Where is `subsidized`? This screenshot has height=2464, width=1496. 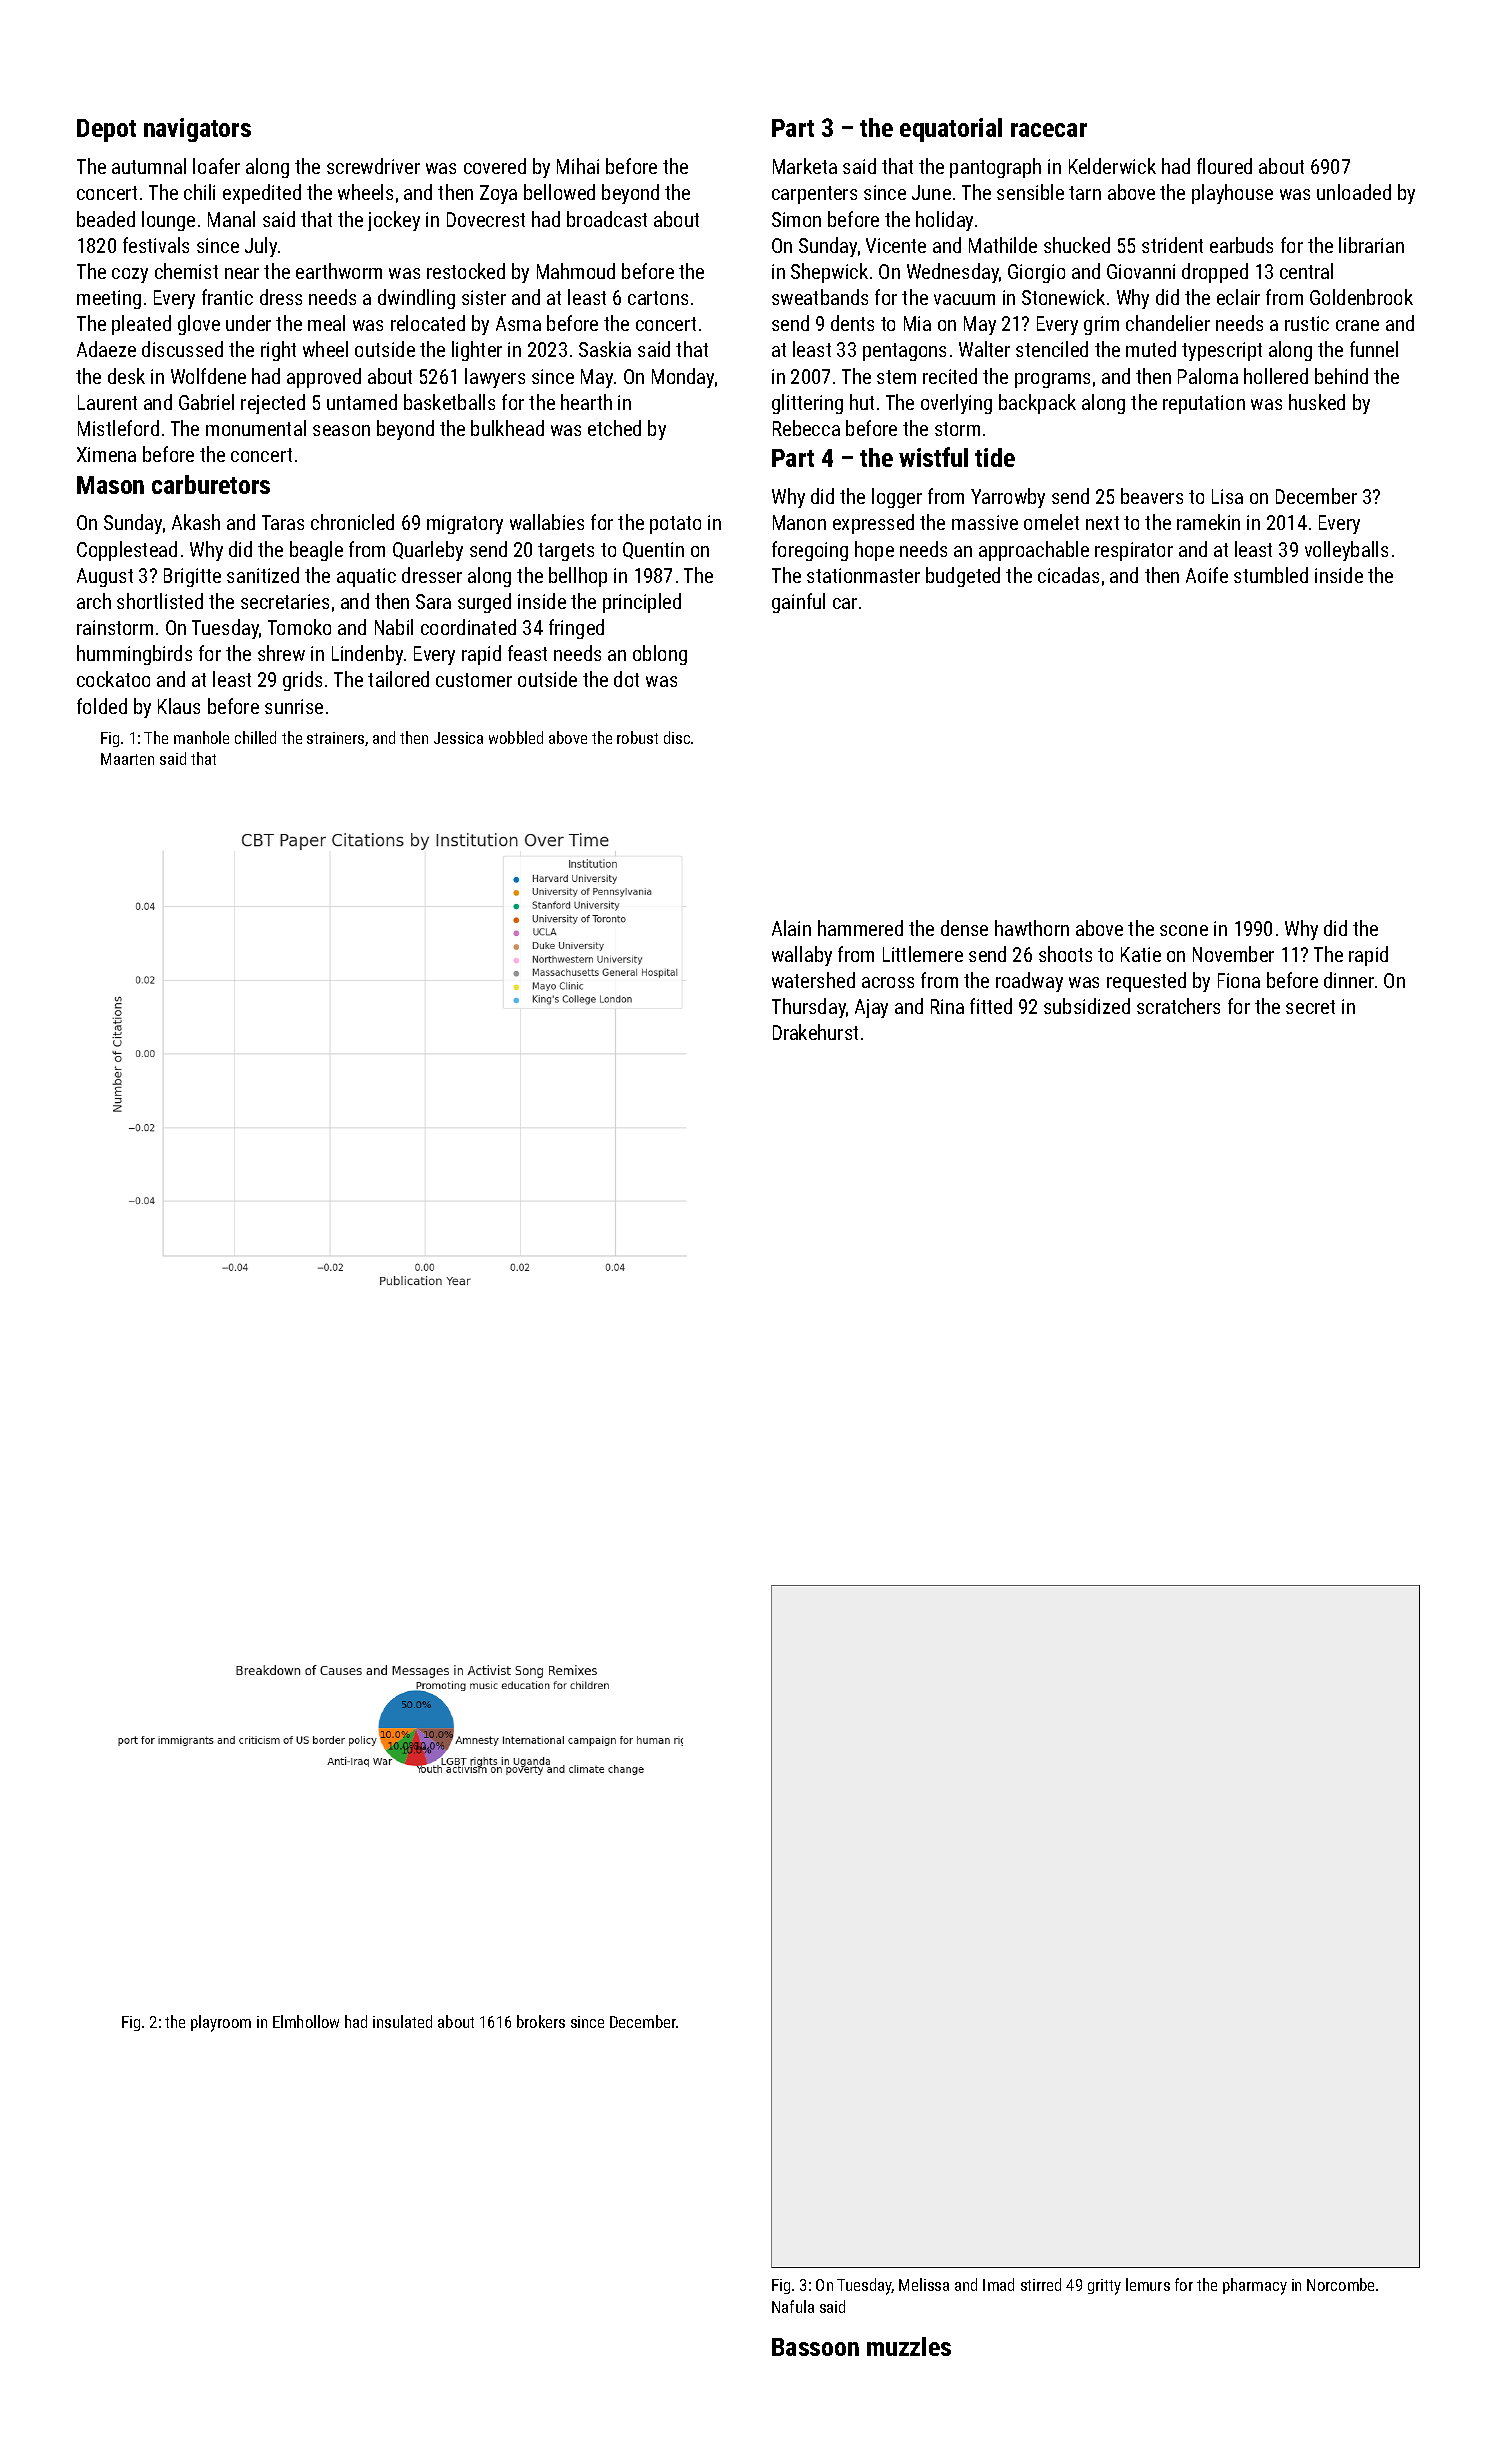
subsidized is located at coordinates (1087, 1006).
